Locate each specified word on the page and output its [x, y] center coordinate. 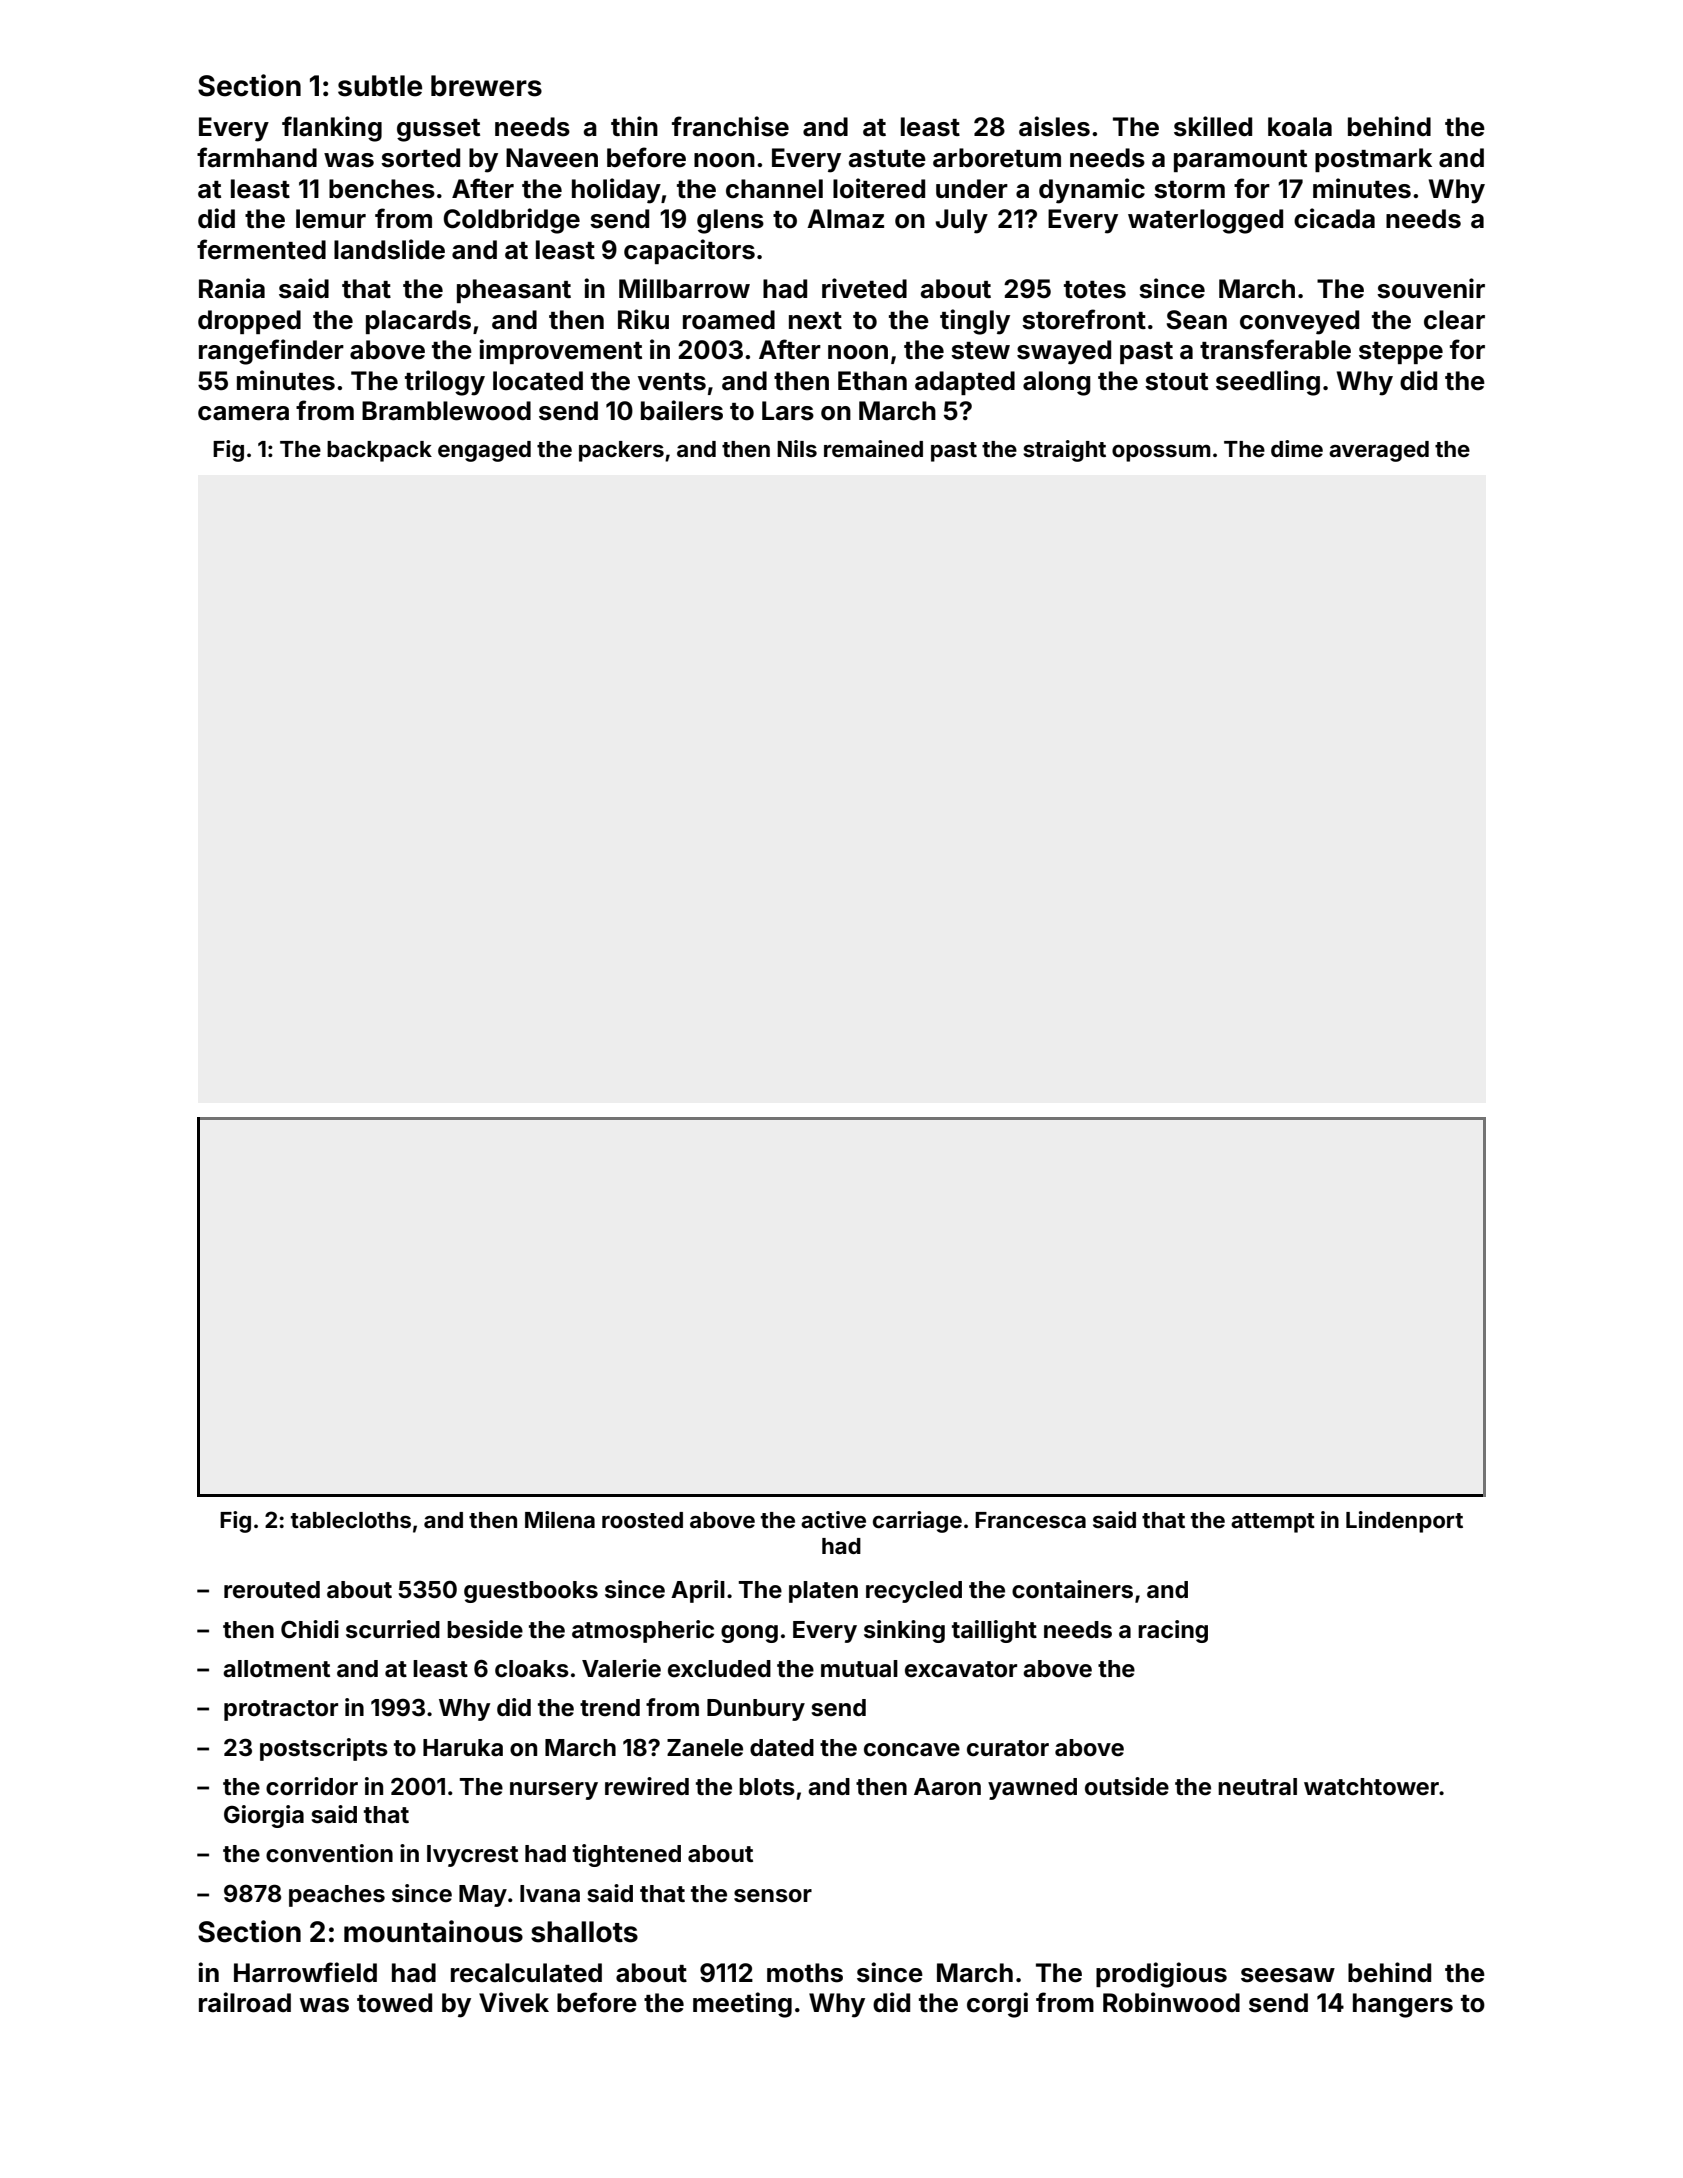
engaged [484, 451]
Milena [560, 1519]
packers [621, 451]
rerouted [272, 1590]
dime [1297, 448]
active [833, 1519]
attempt [1273, 1523]
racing [1173, 1631]
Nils [797, 448]
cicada [1334, 218]
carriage [917, 1522]
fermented [261, 249]
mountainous [433, 1931]
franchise [730, 126]
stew [980, 351]
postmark [1373, 160]
